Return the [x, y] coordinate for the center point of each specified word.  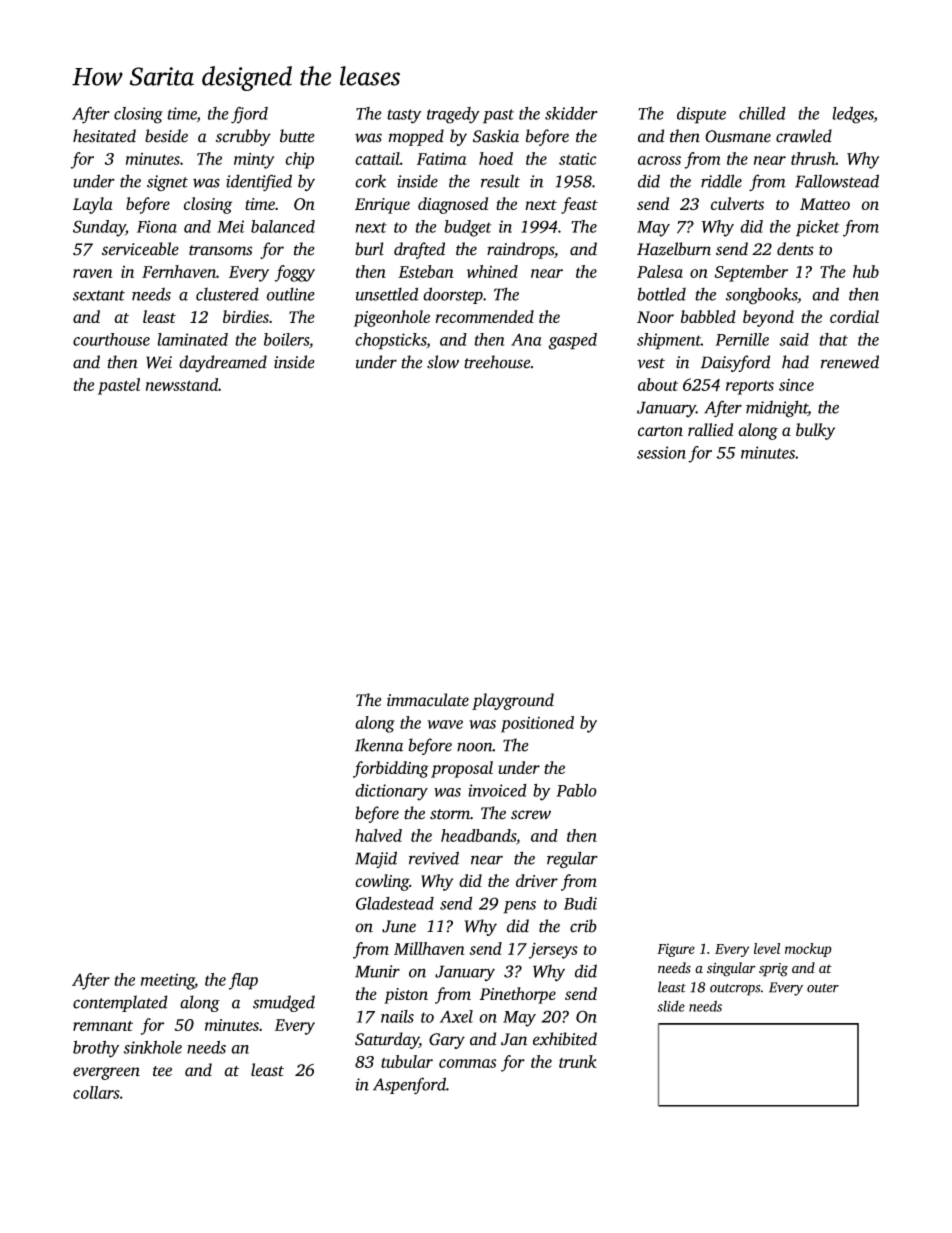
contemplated [120, 1003]
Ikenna [379, 745]
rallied [710, 429]
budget [468, 228]
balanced [283, 226]
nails [397, 1016]
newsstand [182, 384]
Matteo [825, 204]
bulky [815, 431]
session [661, 452]
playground [513, 701]
